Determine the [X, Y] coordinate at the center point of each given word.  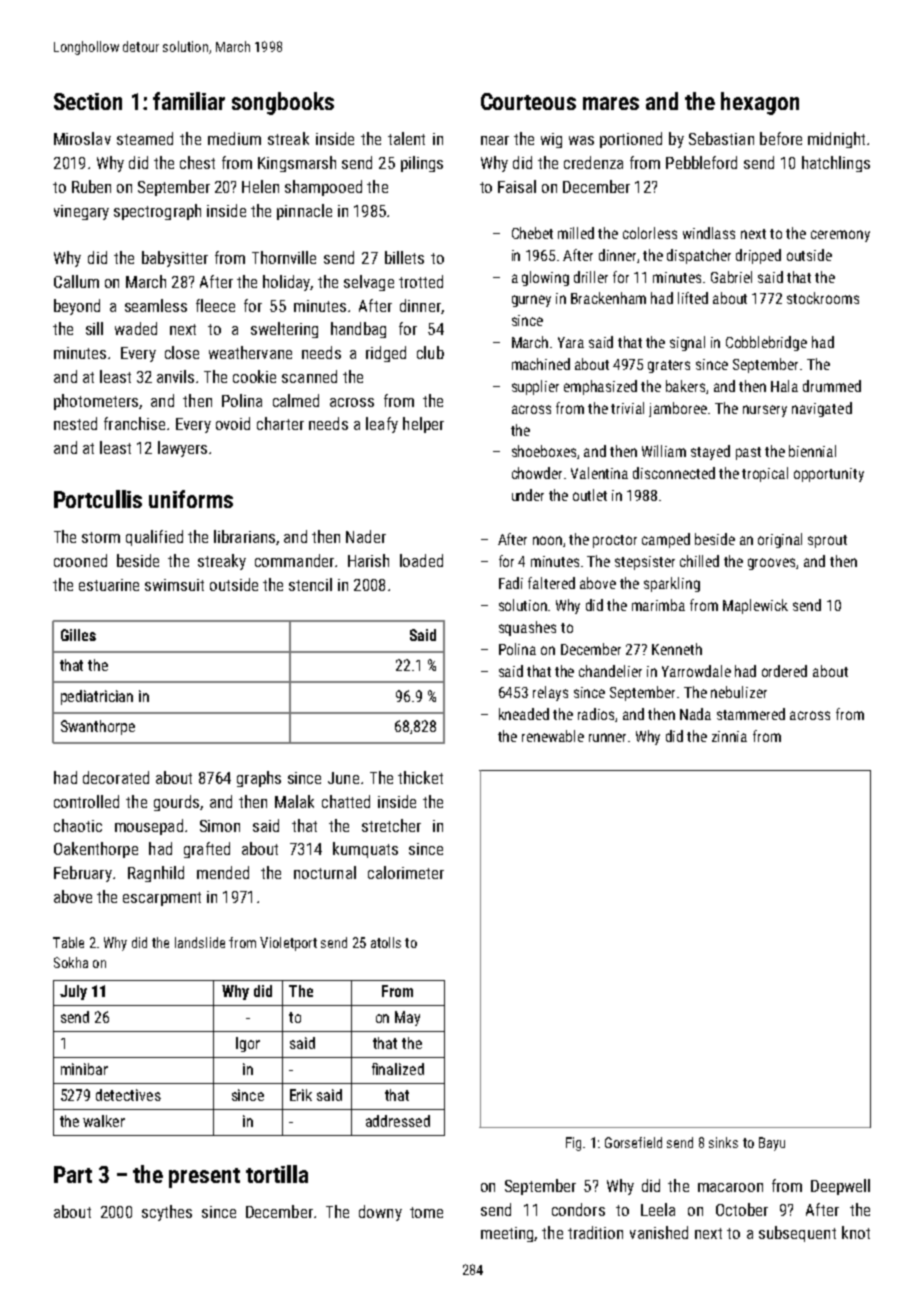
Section [88, 101]
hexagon [760, 103]
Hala [784, 386]
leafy [382, 425]
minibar [84, 1069]
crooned [80, 560]
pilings [422, 164]
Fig [573, 1144]
